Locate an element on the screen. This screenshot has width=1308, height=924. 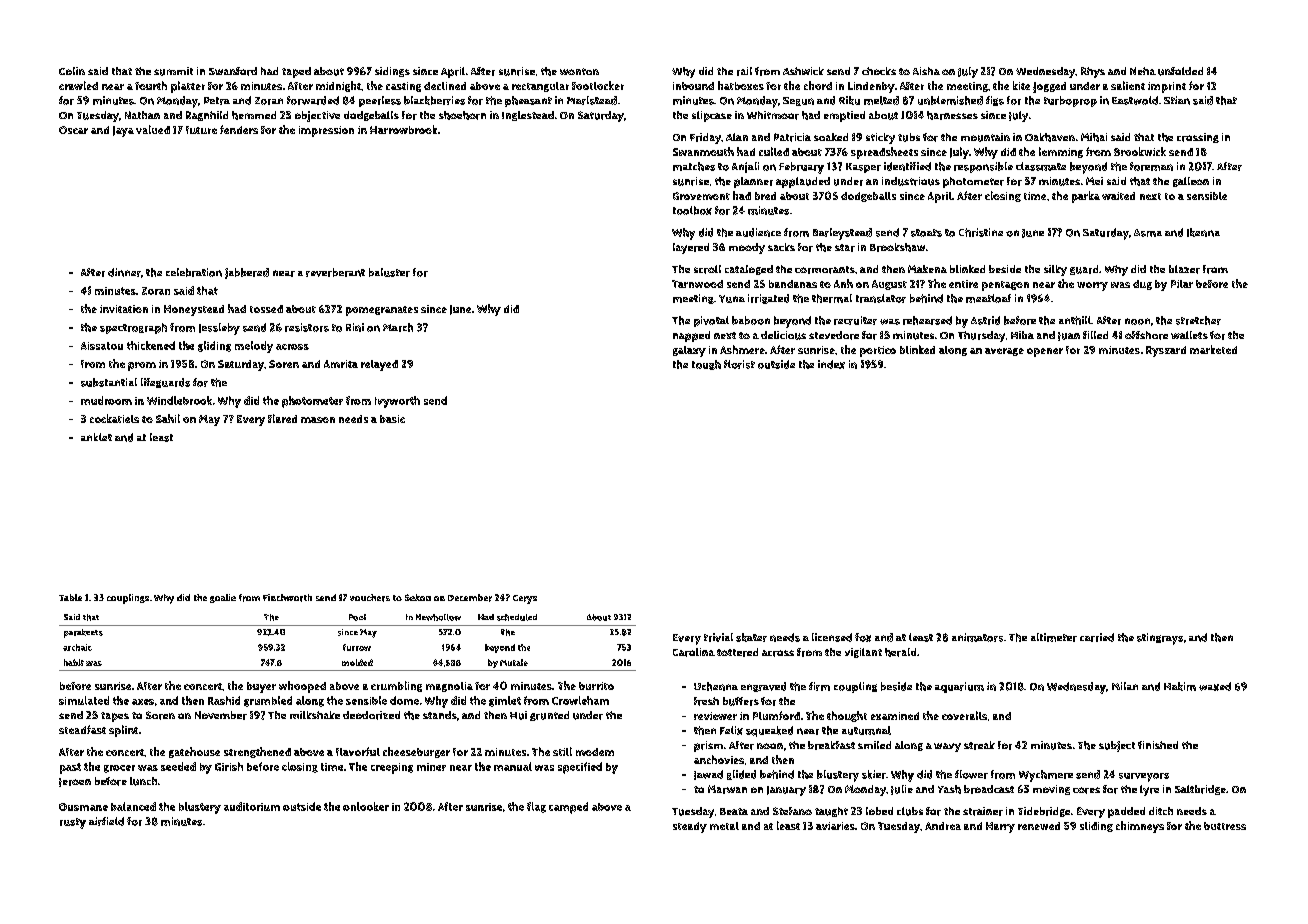
Patricia is located at coordinates (792, 137).
